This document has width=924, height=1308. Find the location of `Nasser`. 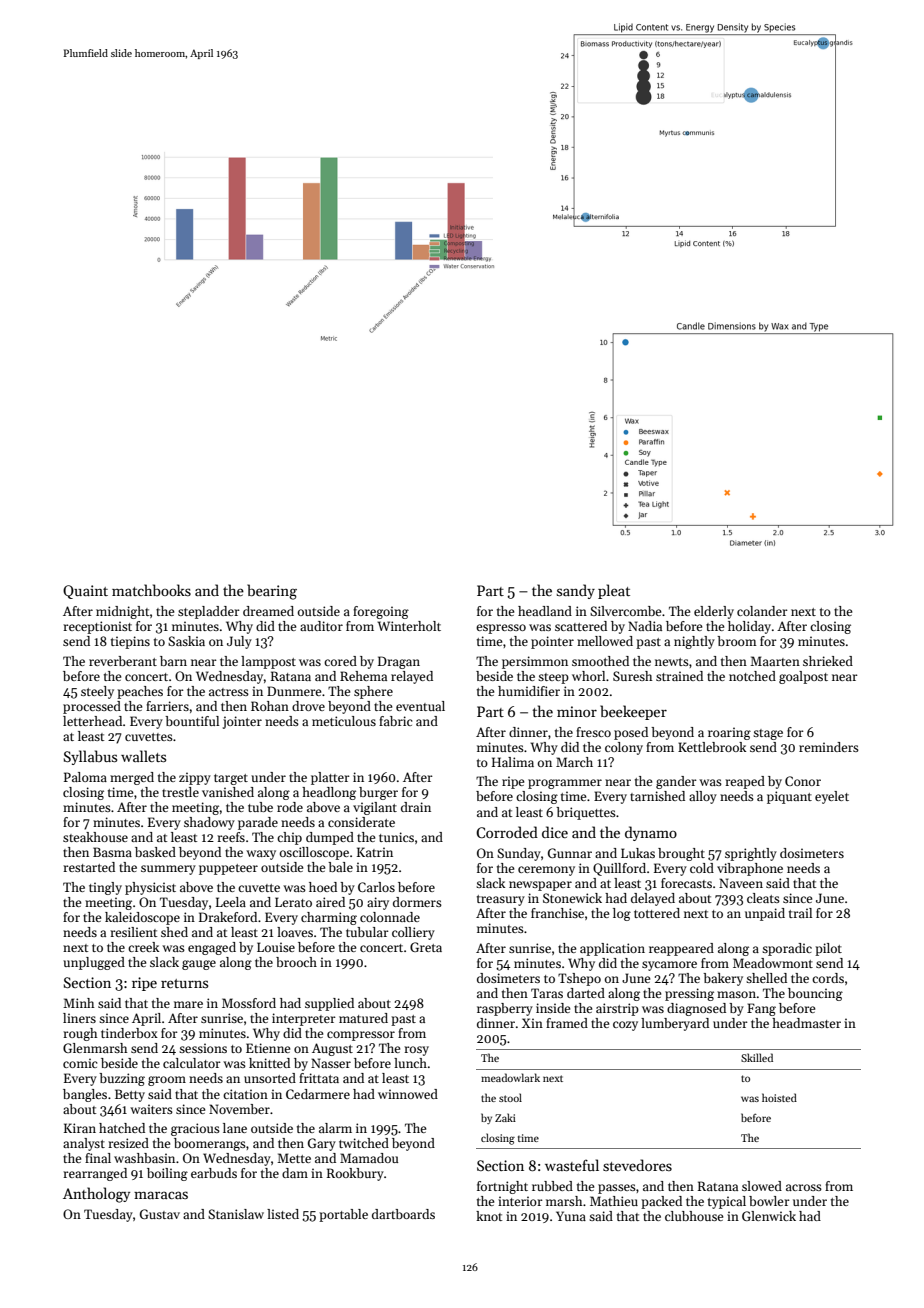

Nasser is located at coordinates (331, 1063).
